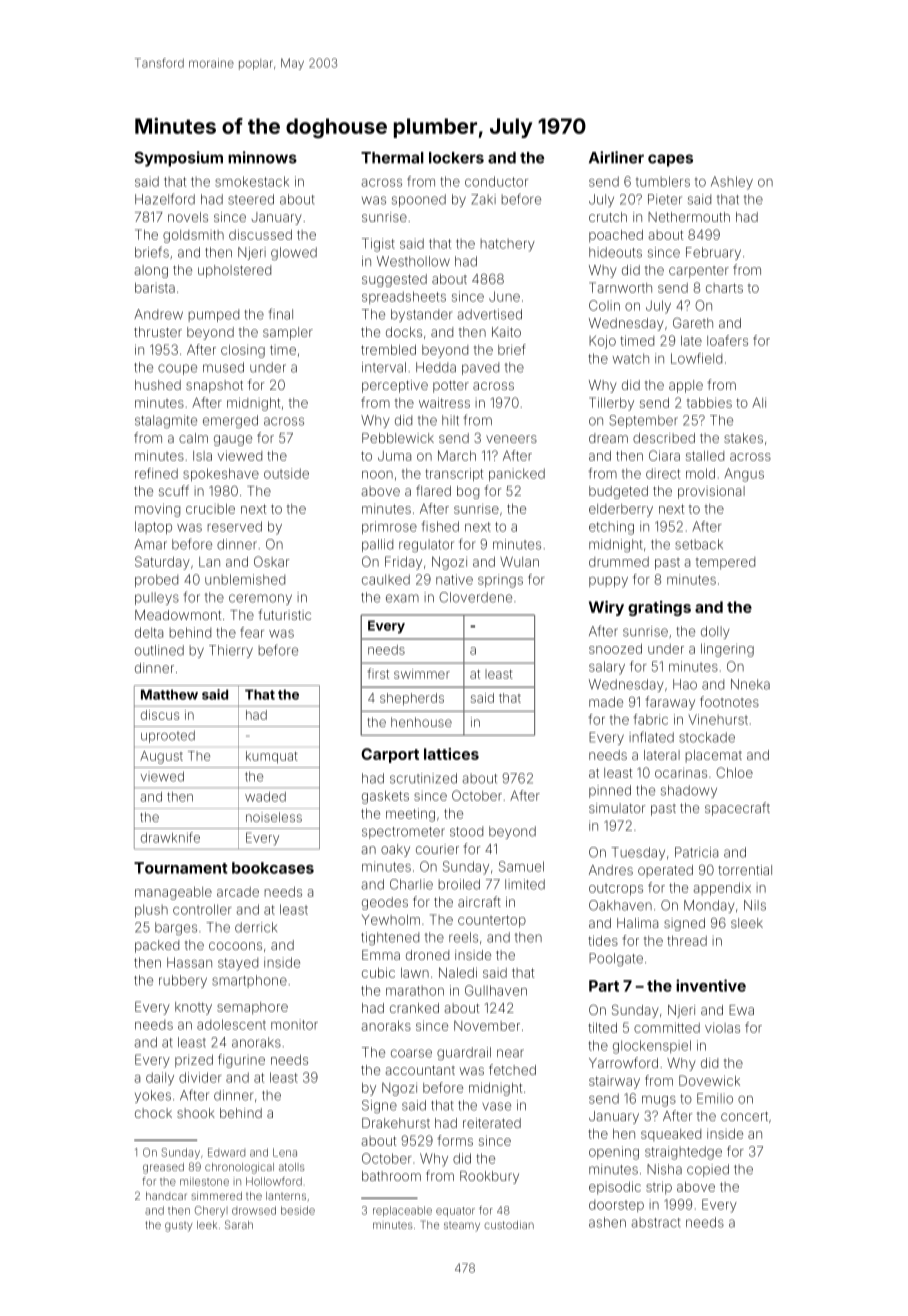 The height and width of the document is (1316, 908). Describe the element at coordinates (179, 1227) in the document. I see `gusty` at that location.
